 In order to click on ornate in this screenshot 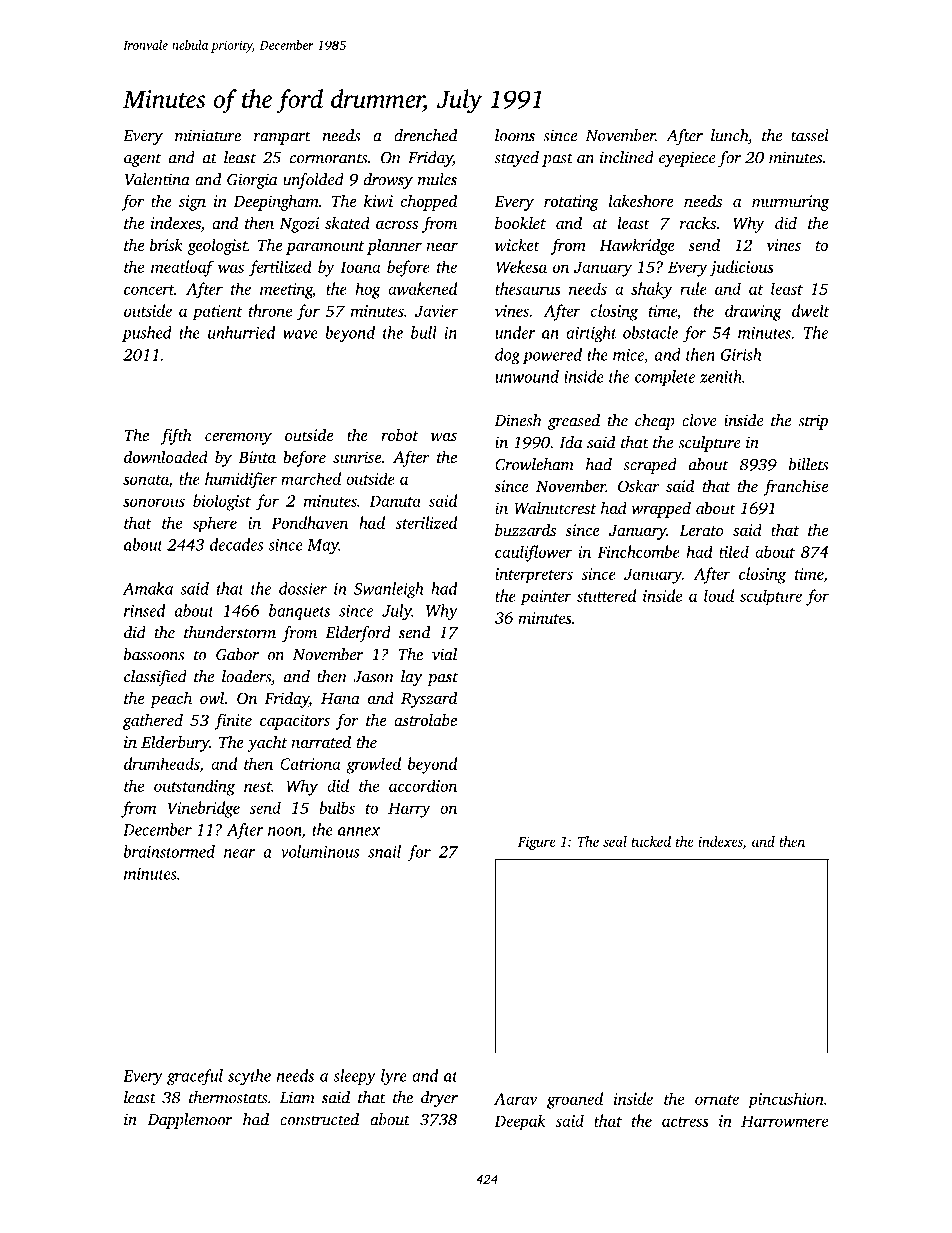, I will do `click(717, 1100)`.
